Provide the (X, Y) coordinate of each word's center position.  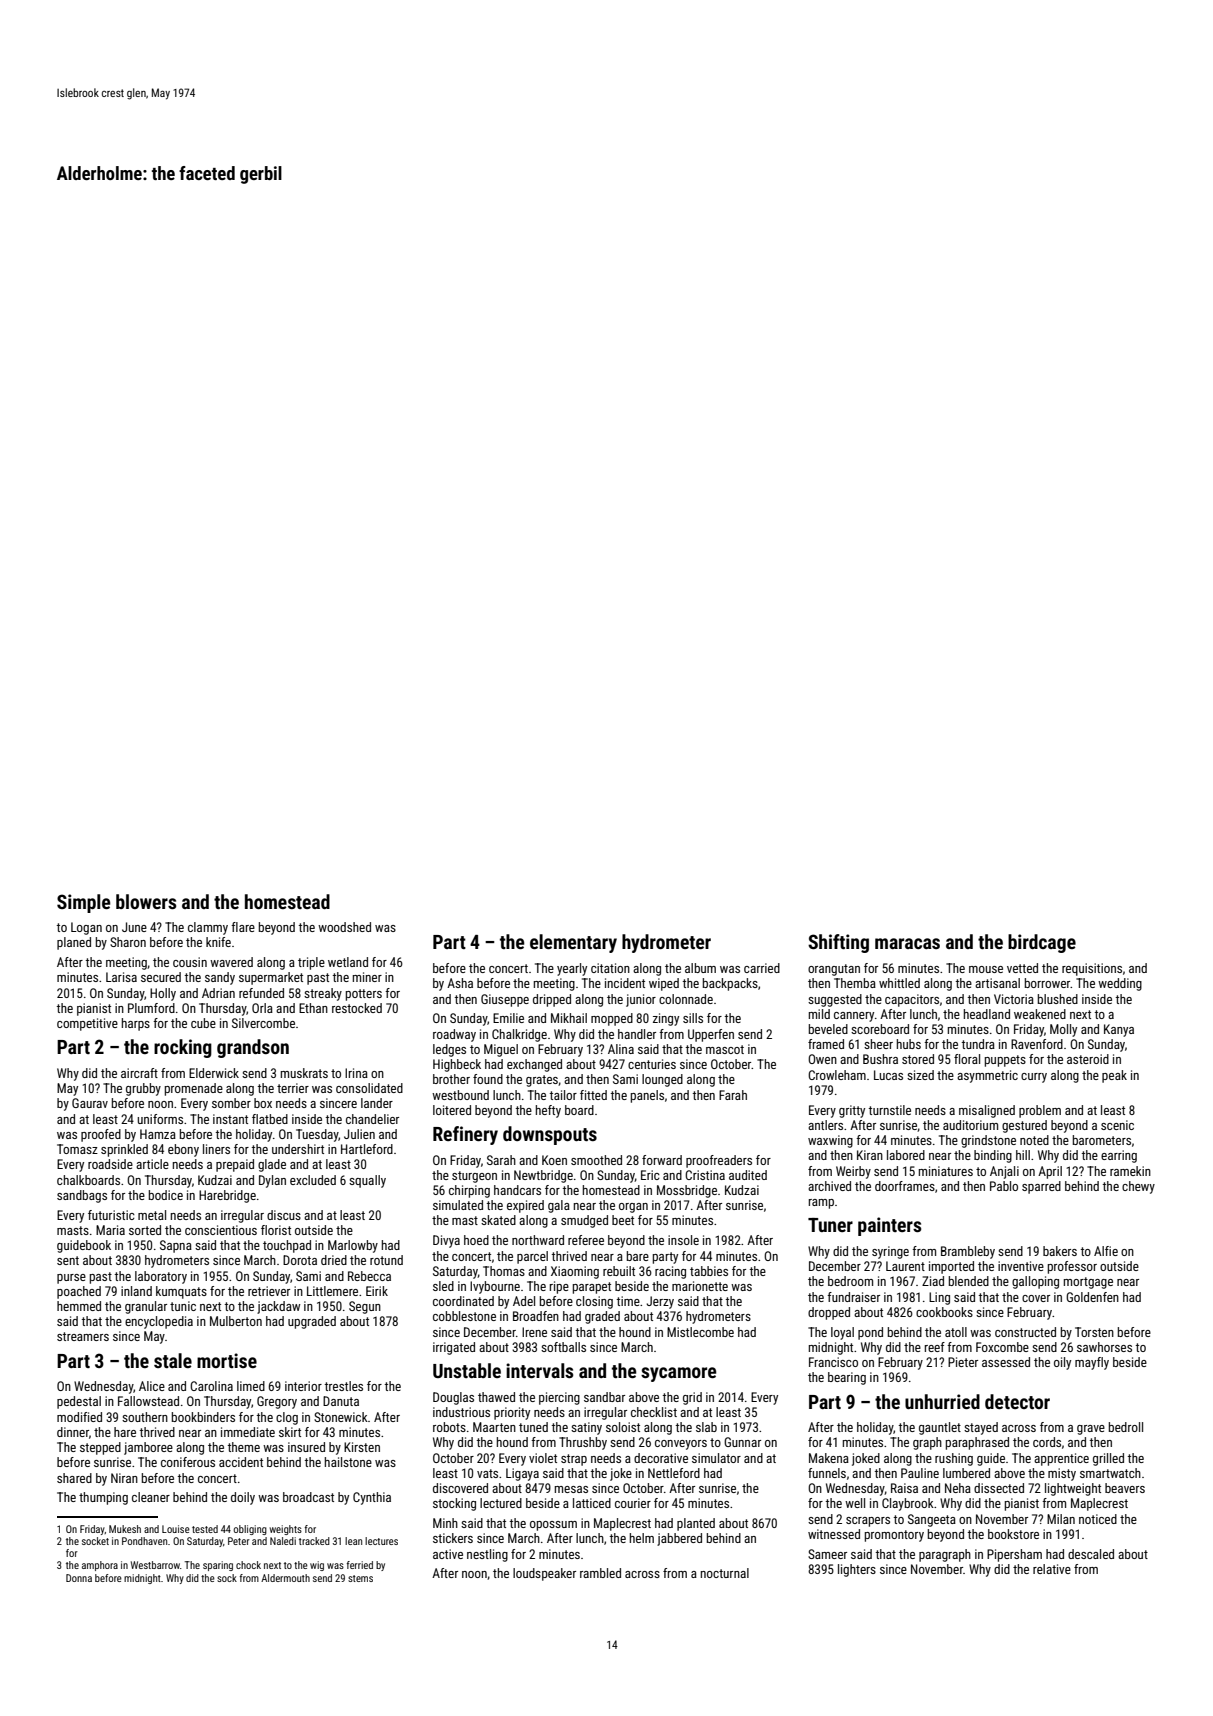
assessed (1006, 1362)
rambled (600, 1573)
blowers (146, 901)
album (700, 968)
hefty (548, 1111)
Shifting (838, 943)
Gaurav (90, 1103)
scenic (1117, 1125)
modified (79, 1417)
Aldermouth (285, 1578)
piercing (559, 1398)
